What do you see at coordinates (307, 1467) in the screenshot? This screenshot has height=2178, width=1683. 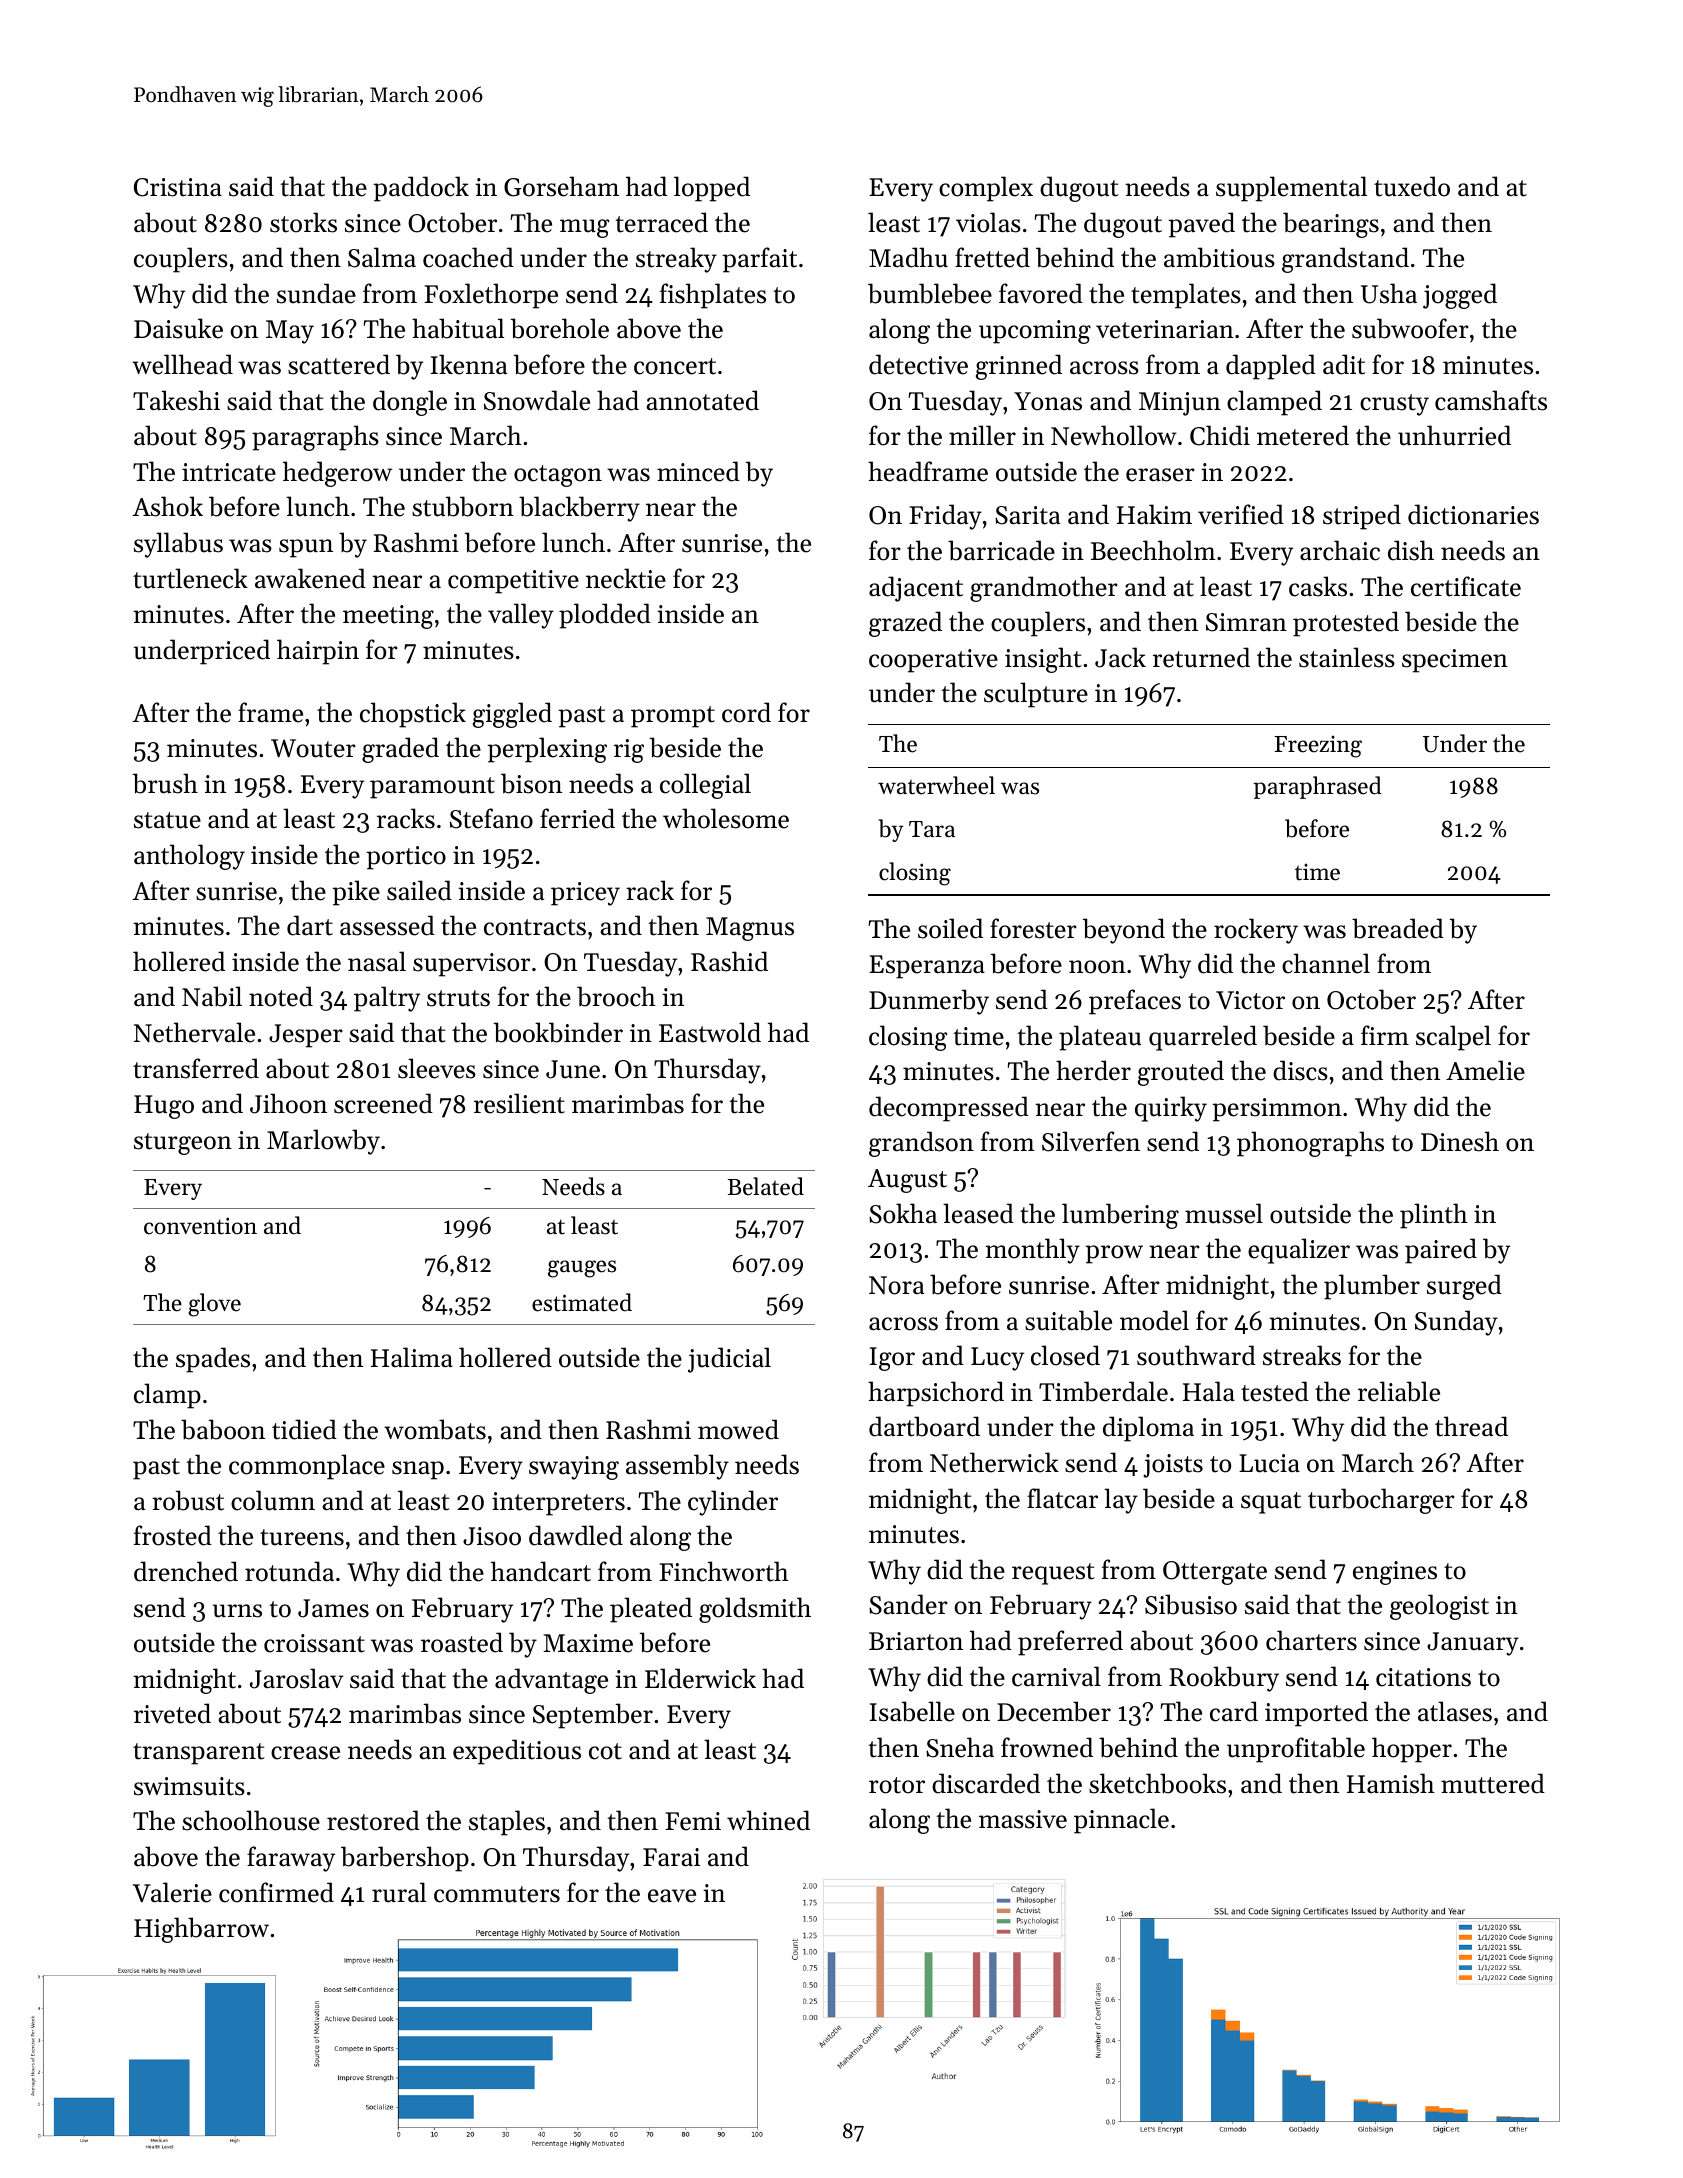 I see `commonplace` at bounding box center [307, 1467].
